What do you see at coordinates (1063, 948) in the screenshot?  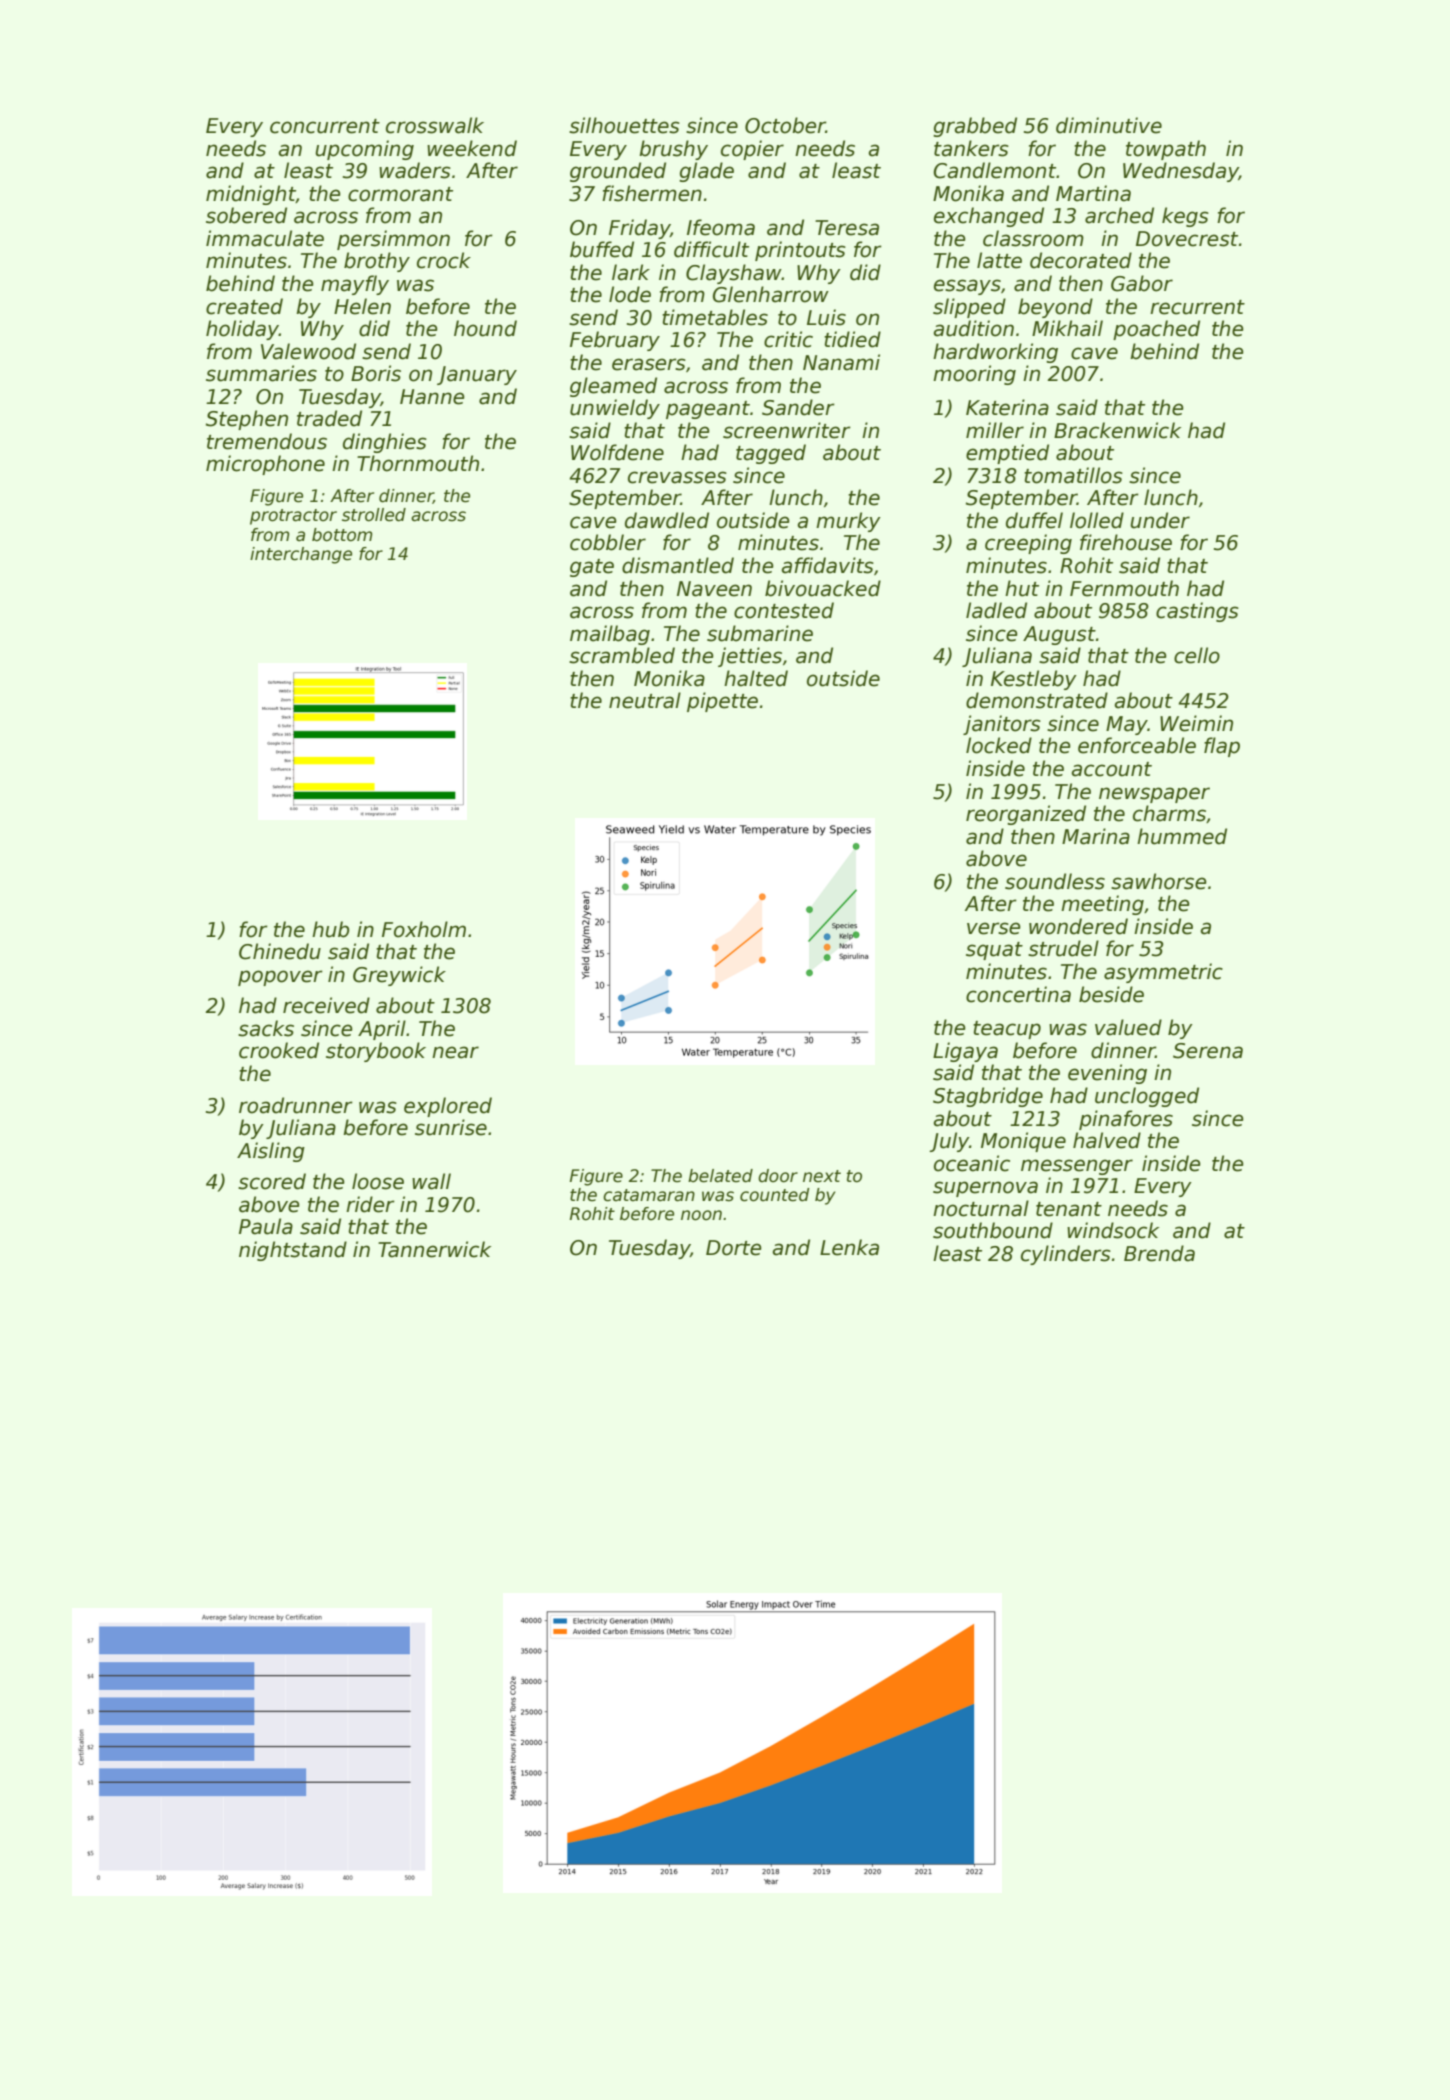 I see `strudel` at bounding box center [1063, 948].
